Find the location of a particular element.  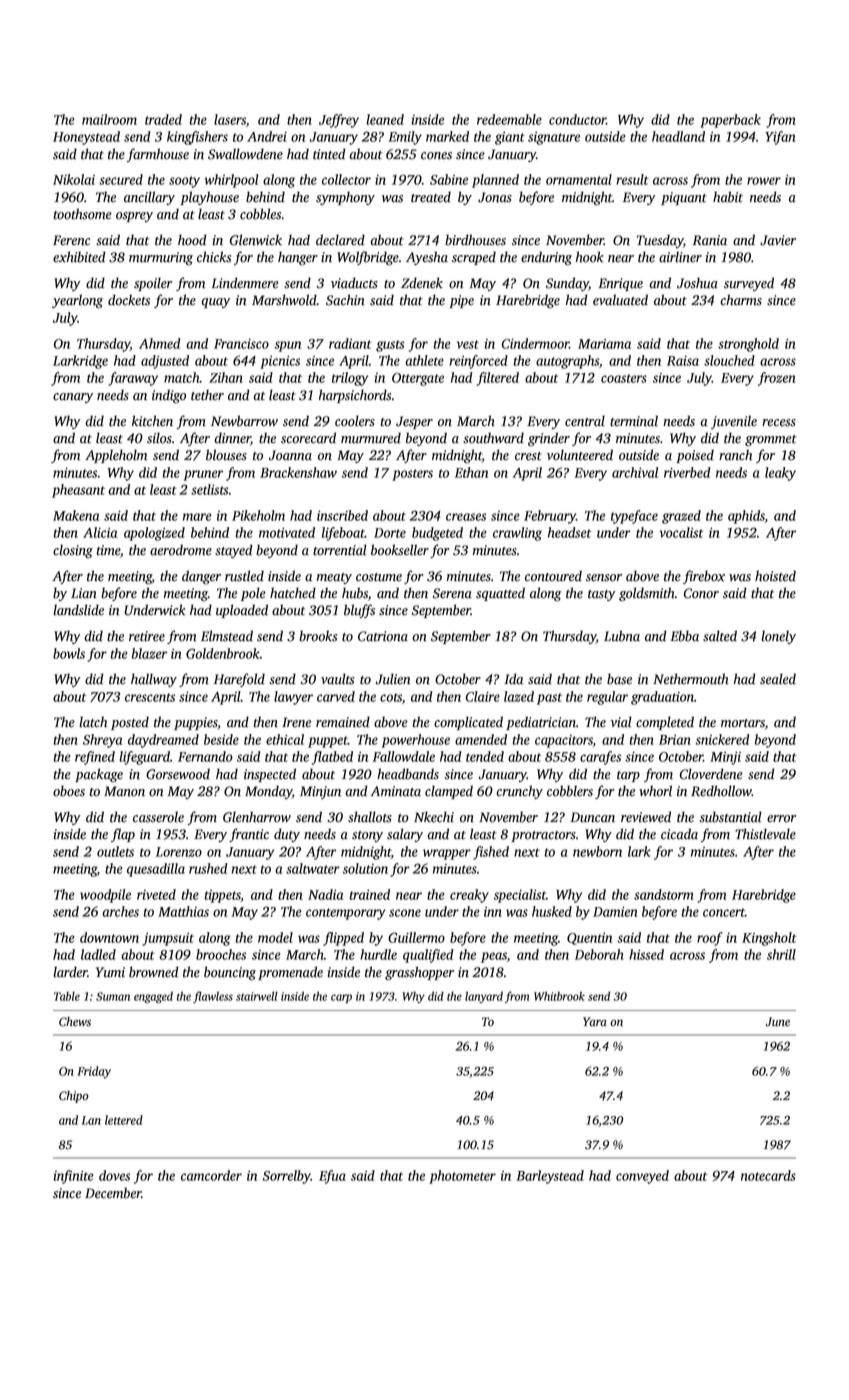

doves is located at coordinates (114, 1175).
